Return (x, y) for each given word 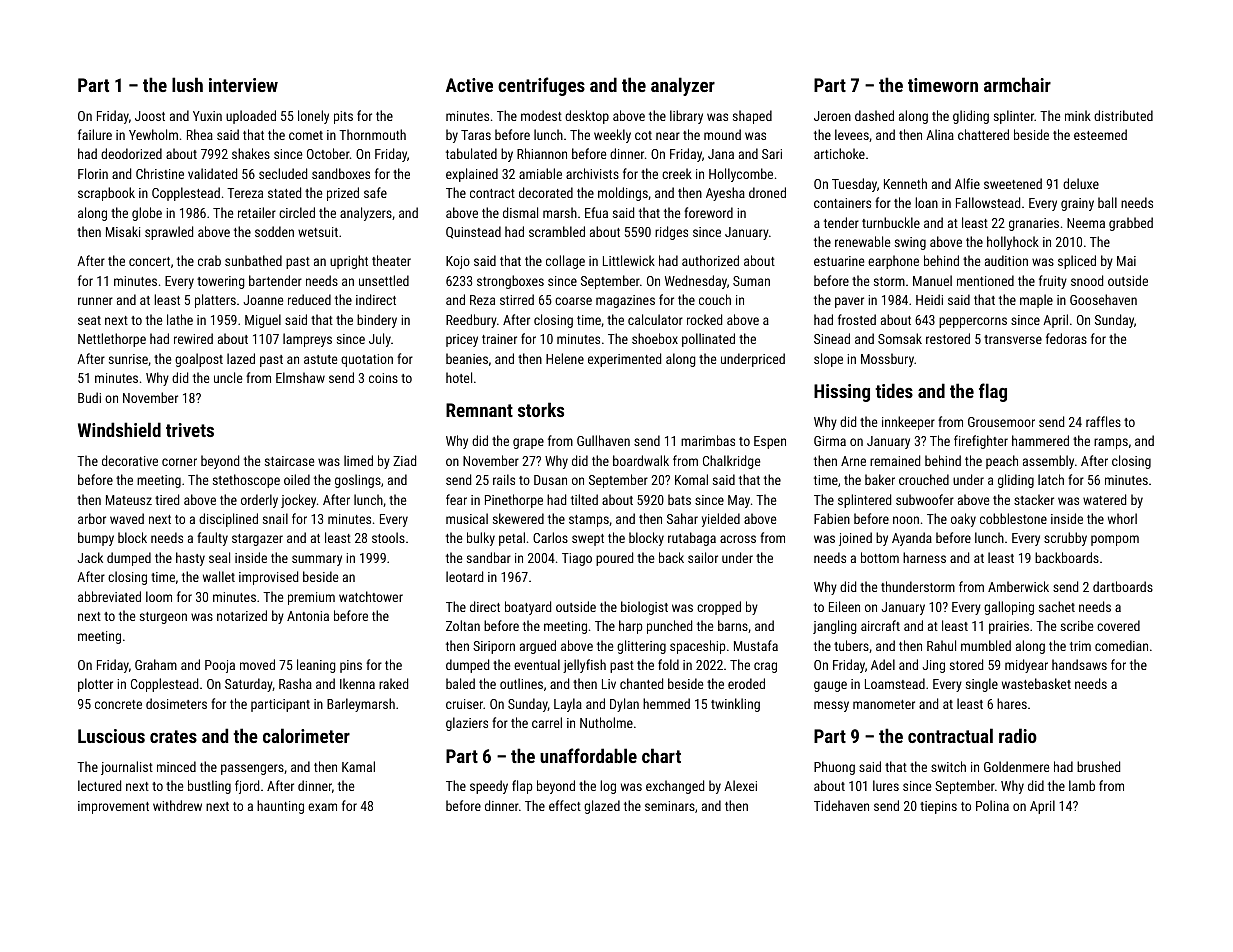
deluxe (1081, 183)
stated (284, 192)
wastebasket (1036, 683)
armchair (1017, 84)
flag (993, 392)
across (738, 539)
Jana (721, 154)
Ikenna (357, 683)
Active (469, 85)
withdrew (177, 805)
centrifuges (541, 86)
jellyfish (584, 666)
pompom (1115, 540)
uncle (228, 377)
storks (541, 409)
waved (127, 518)
